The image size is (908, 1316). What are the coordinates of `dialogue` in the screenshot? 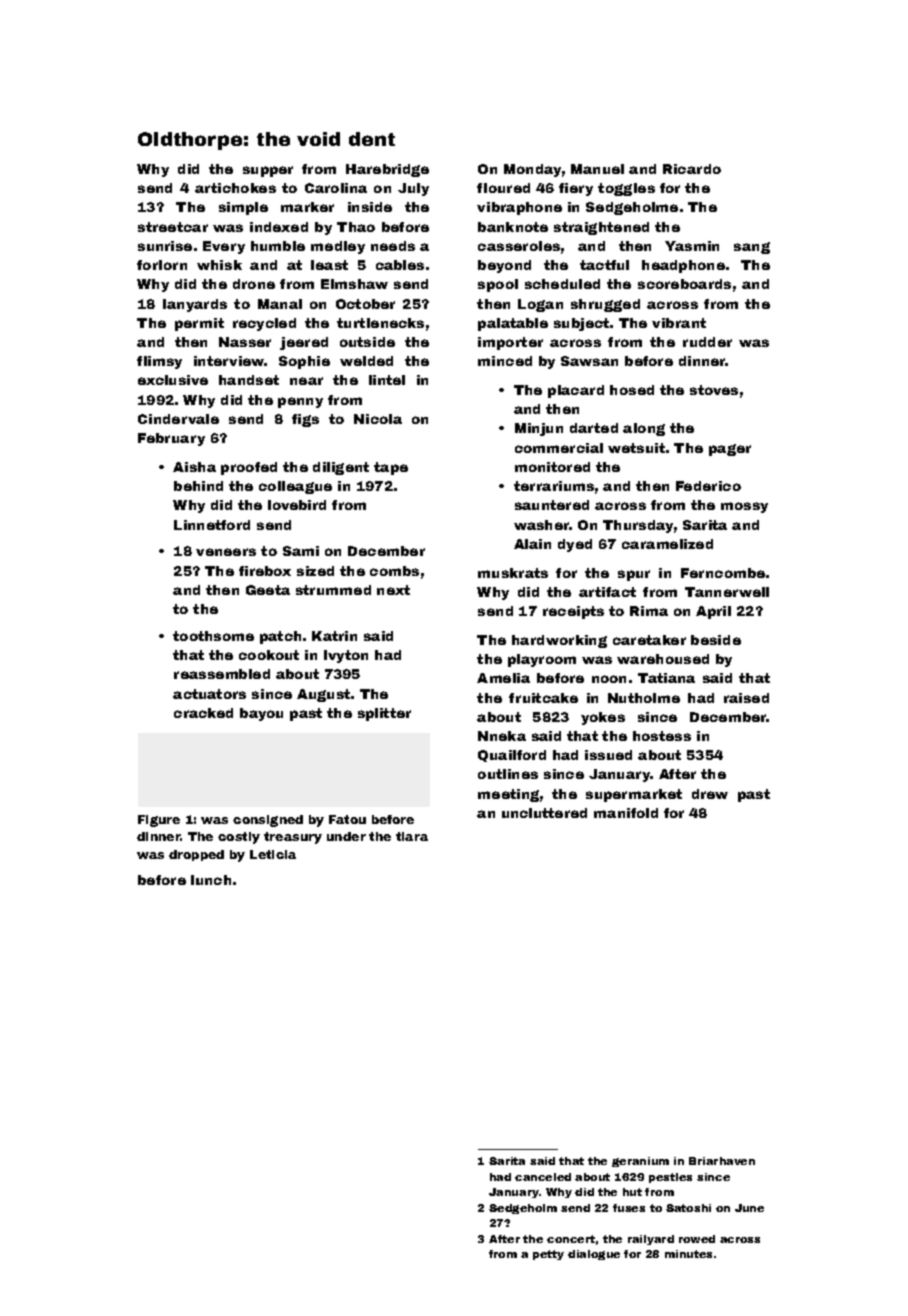 It's located at (594, 1255).
